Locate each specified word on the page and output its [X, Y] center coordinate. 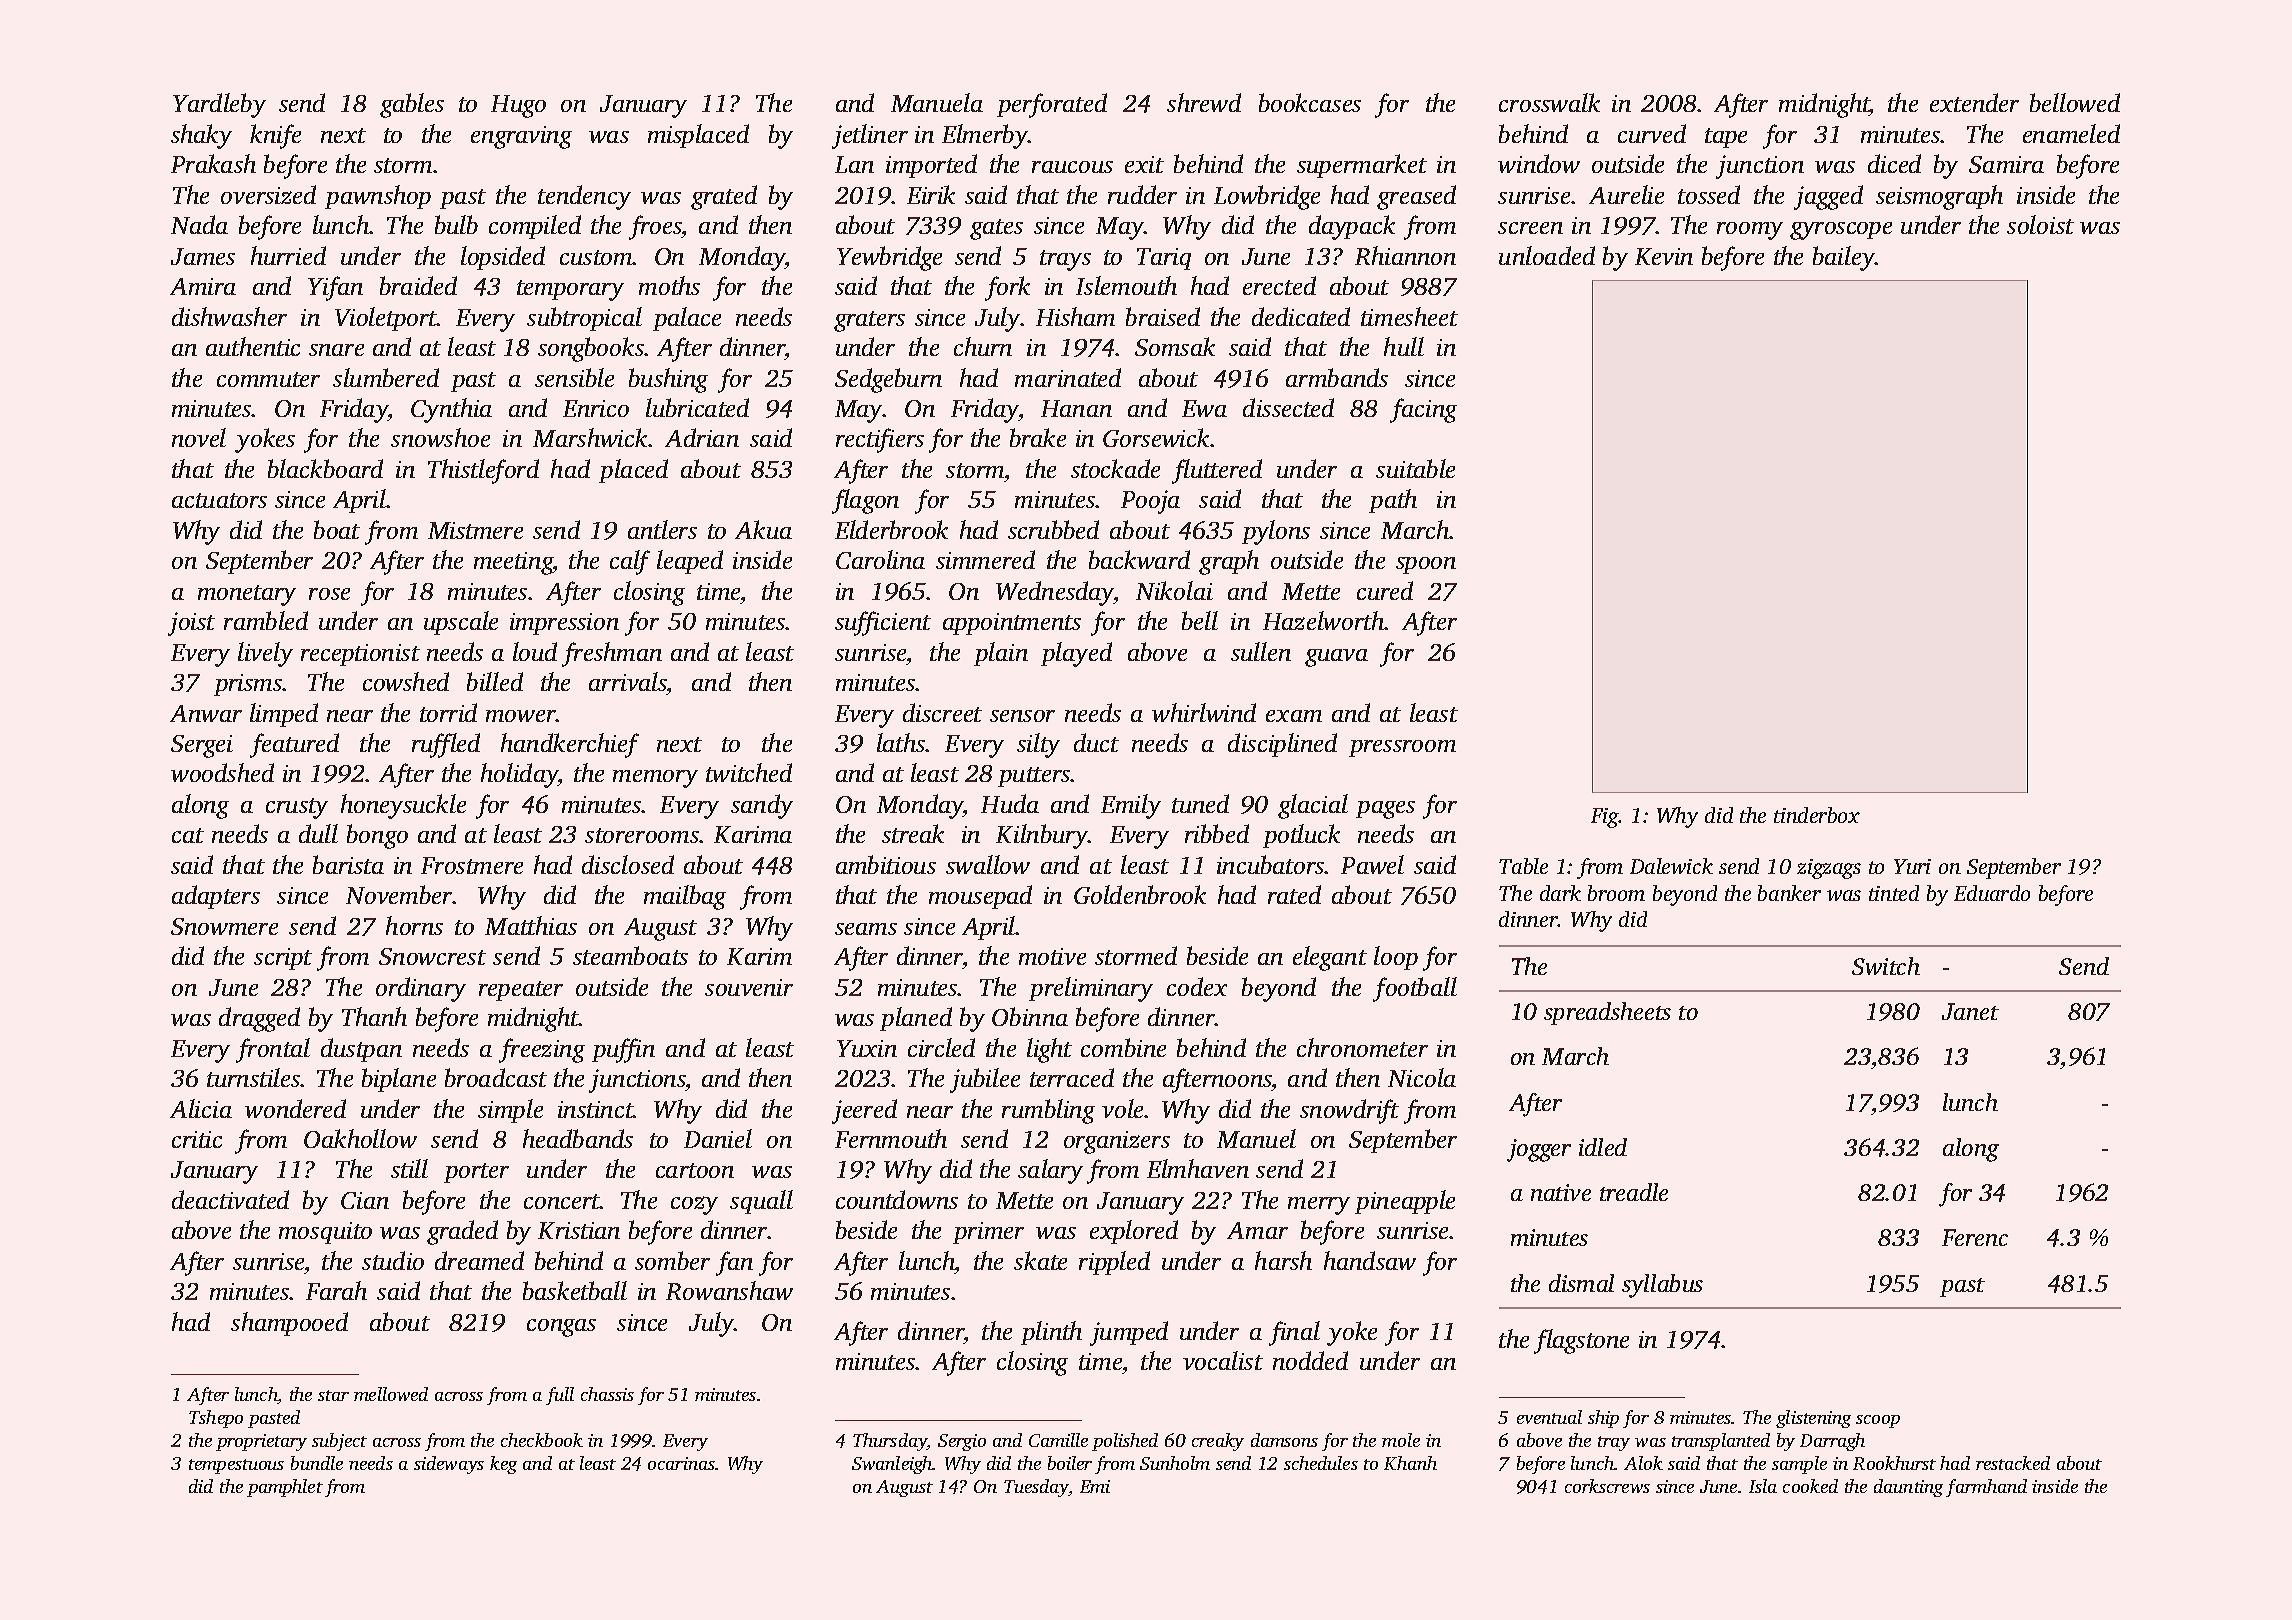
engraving [521, 137]
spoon [1426, 565]
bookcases [1310, 102]
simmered [985, 559]
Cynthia [451, 410]
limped [284, 715]
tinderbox [1817, 815]
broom [1616, 893]
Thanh [374, 1016]
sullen [1261, 651]
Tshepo [216, 1419]
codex [1197, 986]
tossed [1709, 194]
